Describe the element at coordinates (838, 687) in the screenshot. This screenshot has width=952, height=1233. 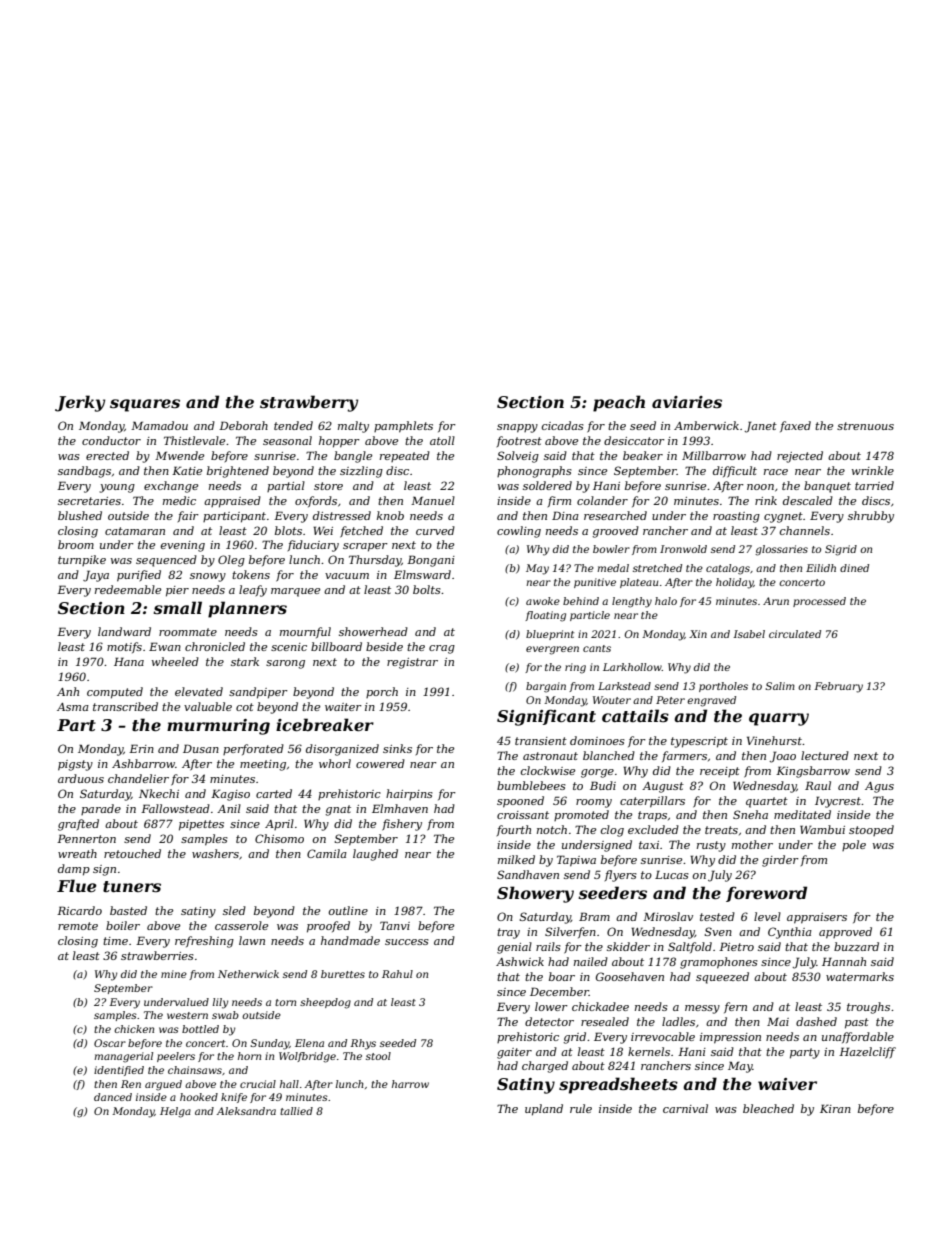
I see `February` at that location.
